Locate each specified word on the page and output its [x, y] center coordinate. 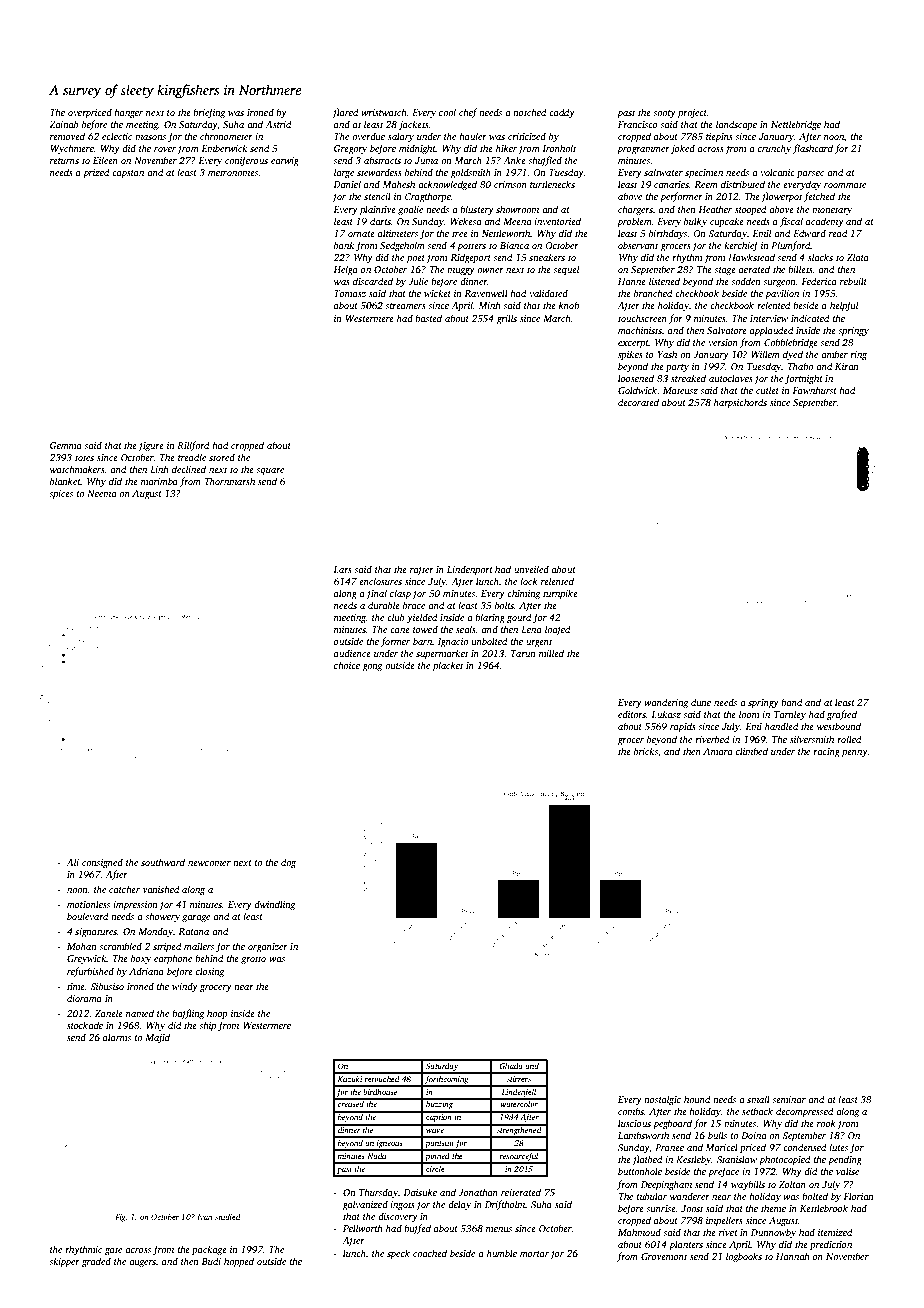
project [692, 113]
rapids [683, 727]
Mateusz [680, 390]
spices [61, 494]
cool [447, 112]
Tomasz [350, 293]
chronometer [226, 136]
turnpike [560, 594]
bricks [646, 751]
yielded [422, 618]
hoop [217, 1014]
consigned [102, 863]
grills [506, 319]
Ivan [204, 1217]
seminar [789, 1099]
